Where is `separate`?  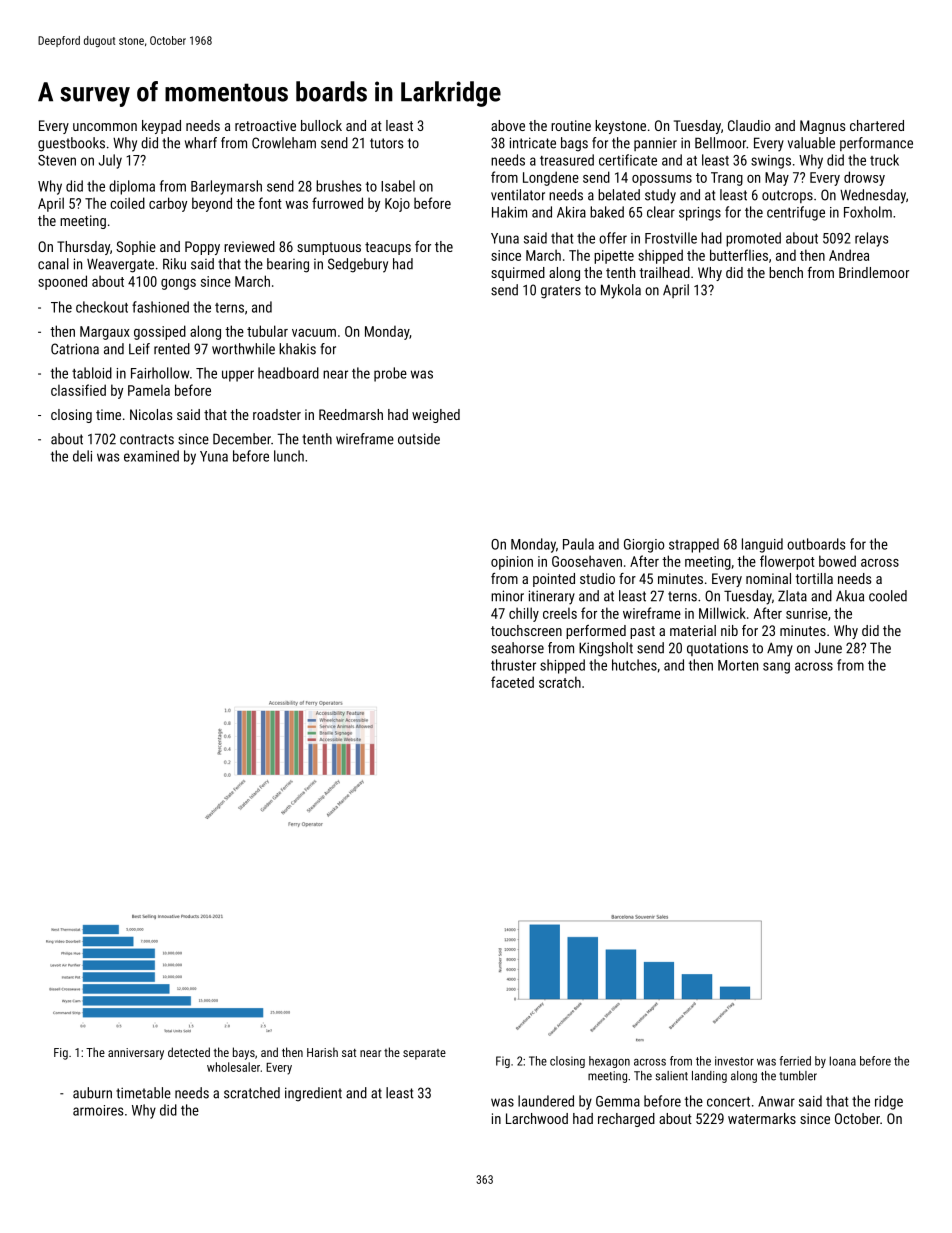 separate is located at coordinates (424, 1054).
